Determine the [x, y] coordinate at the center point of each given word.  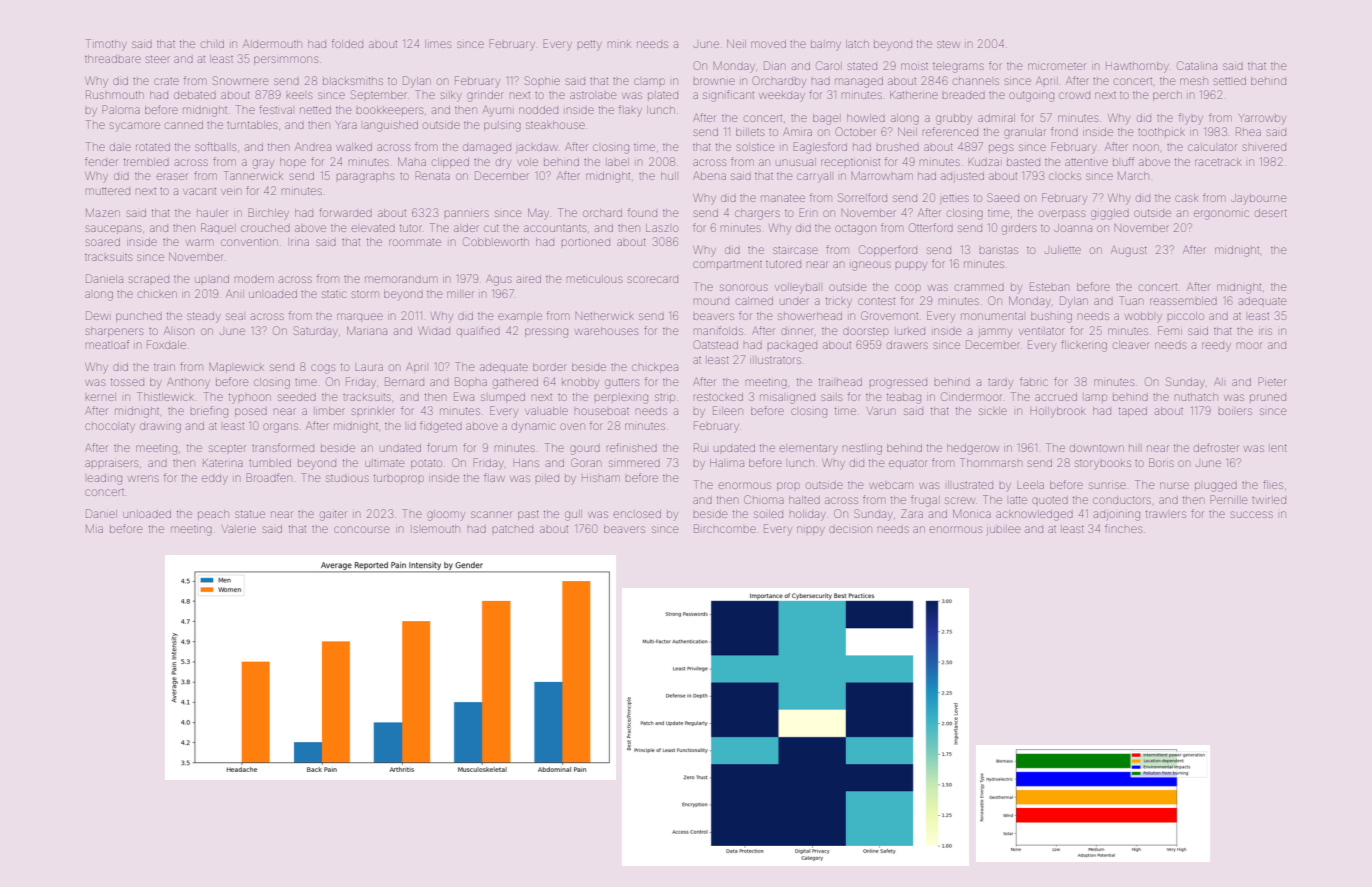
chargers [757, 214]
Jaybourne [1258, 199]
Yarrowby [1262, 120]
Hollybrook [1057, 412]
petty [590, 46]
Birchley [268, 214]
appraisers [111, 463]
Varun [880, 411]
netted [315, 110]
